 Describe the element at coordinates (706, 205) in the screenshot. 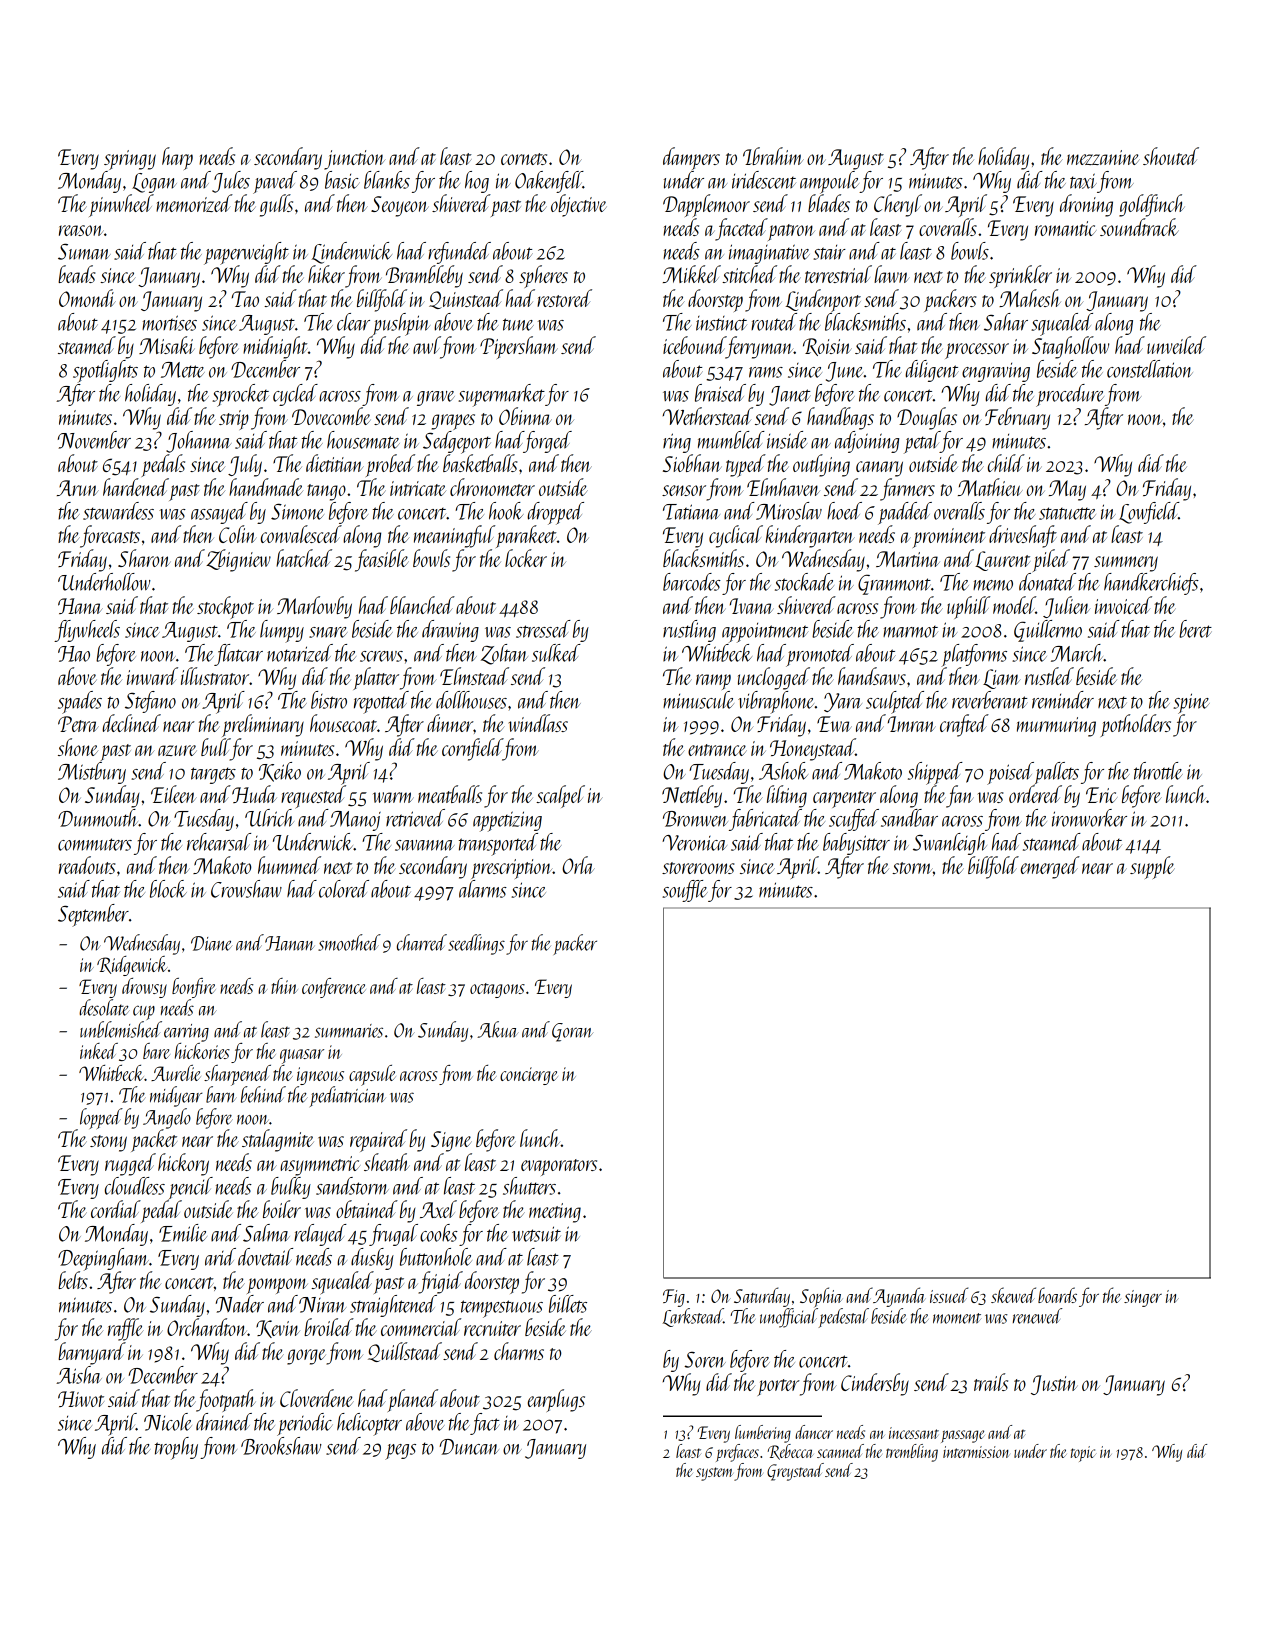

I see `Dapplemoor` at that location.
